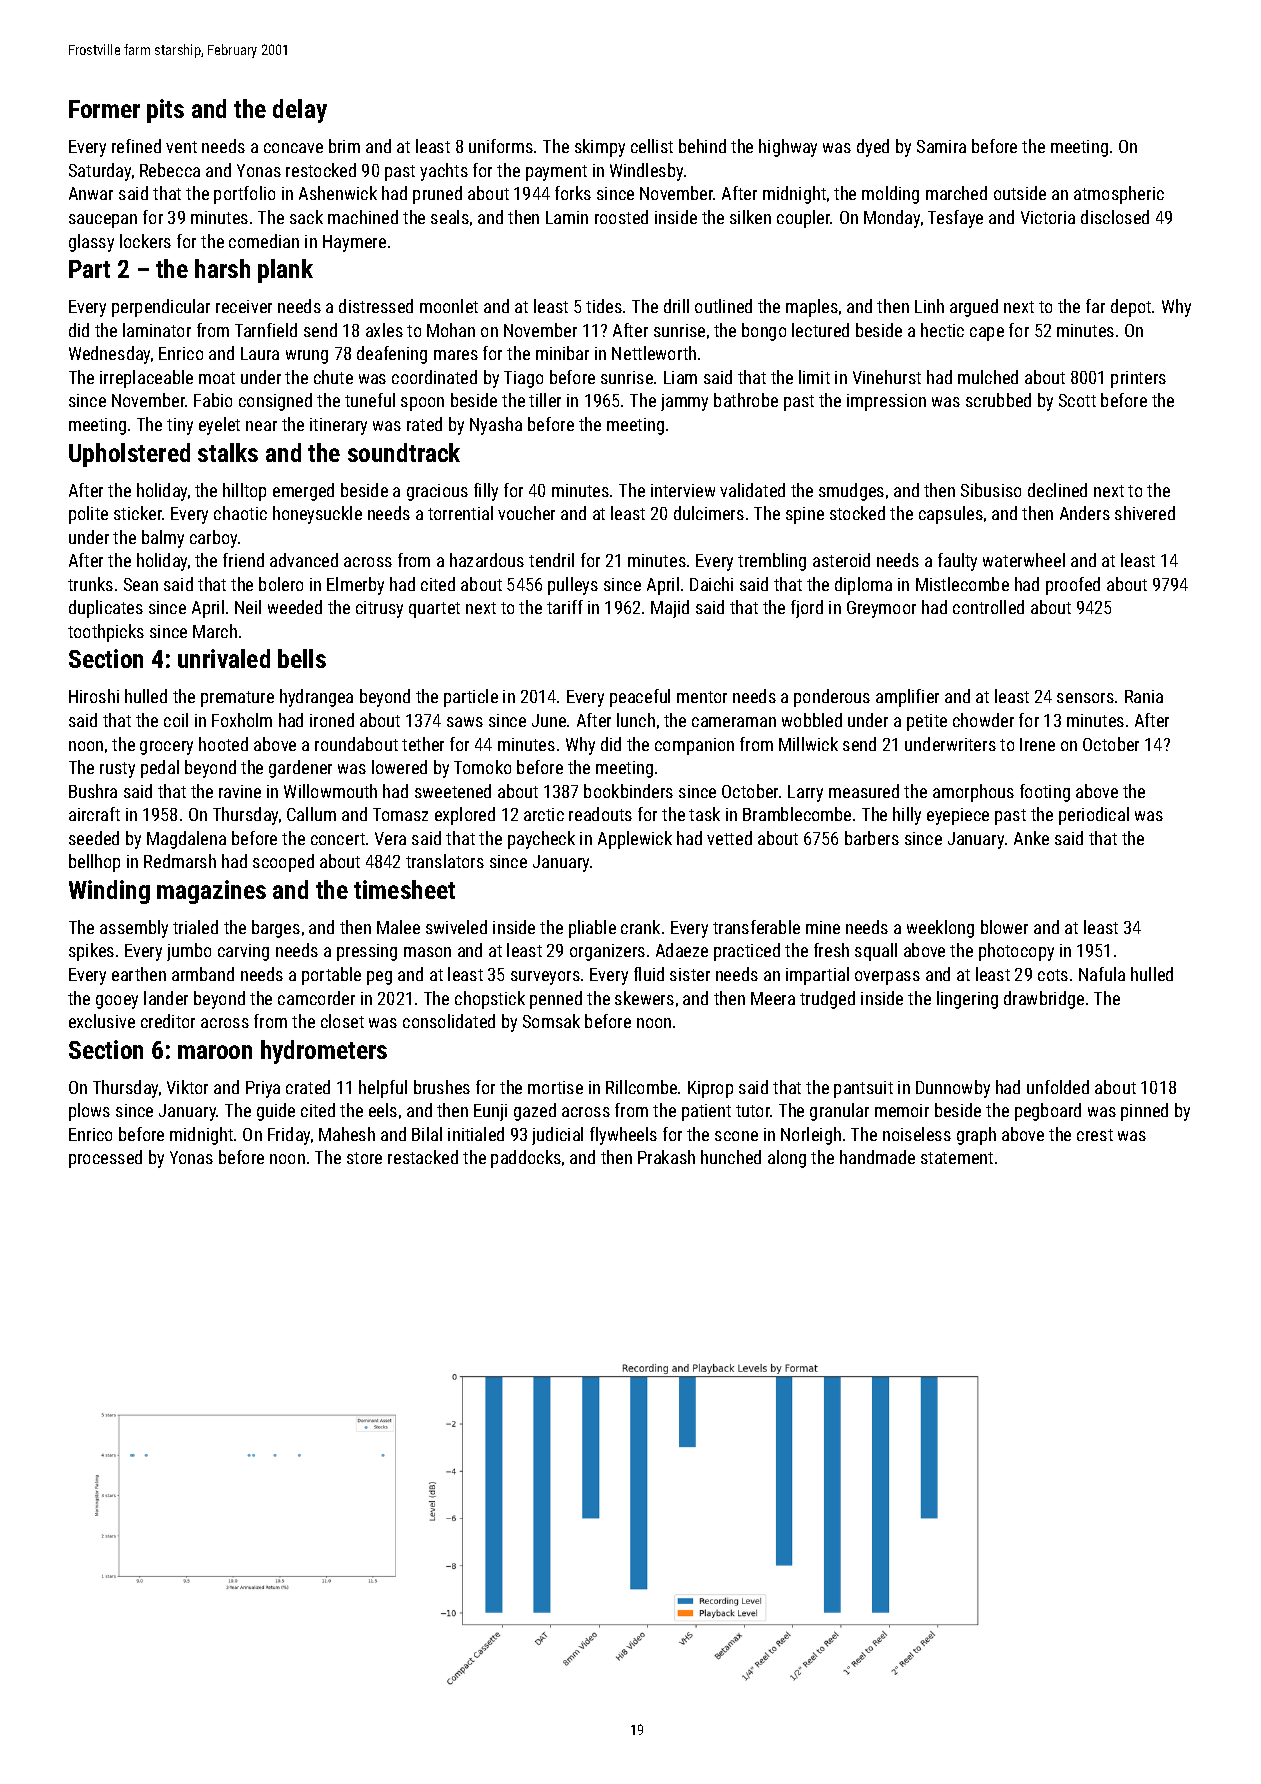  What do you see at coordinates (787, 1159) in the image?
I see `along` at bounding box center [787, 1159].
